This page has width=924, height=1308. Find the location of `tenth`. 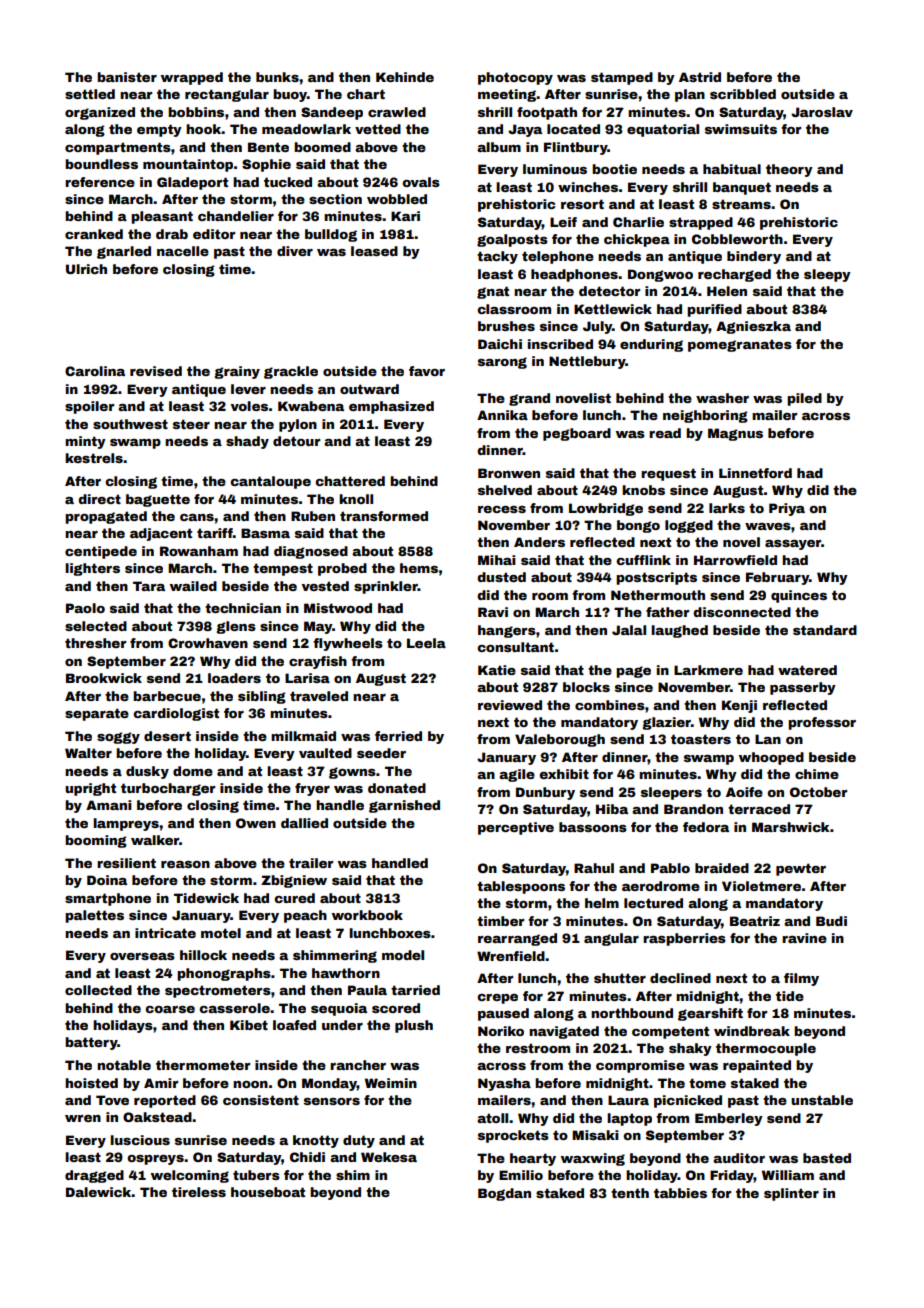

tenth is located at coordinates (630, 1193).
